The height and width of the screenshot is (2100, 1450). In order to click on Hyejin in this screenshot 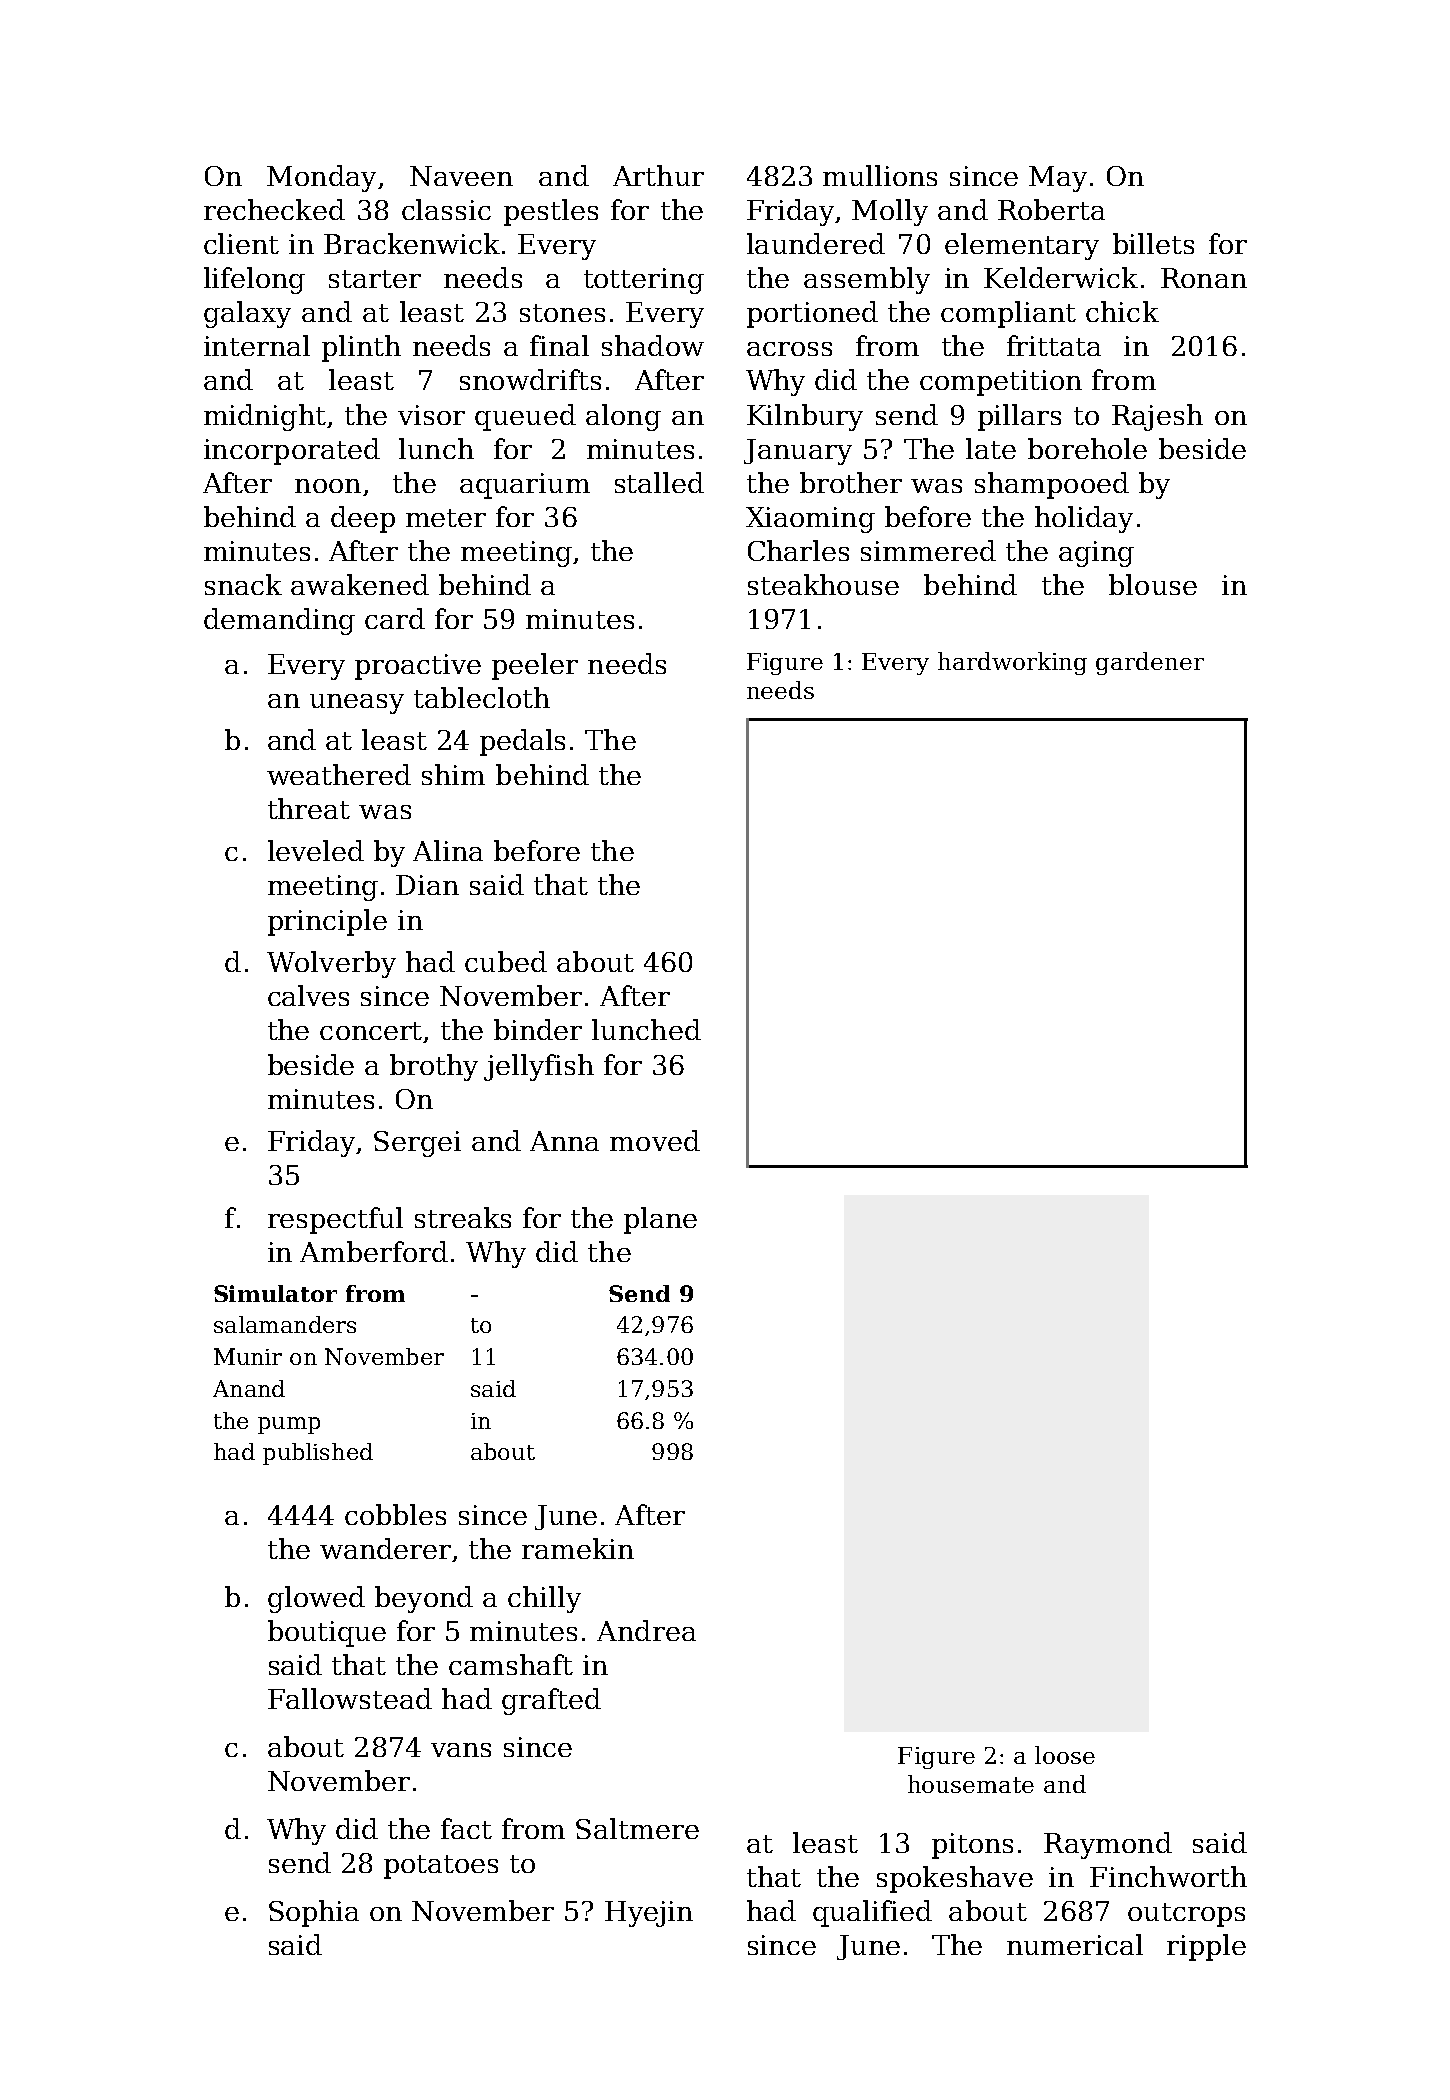, I will do `click(649, 1914)`.
